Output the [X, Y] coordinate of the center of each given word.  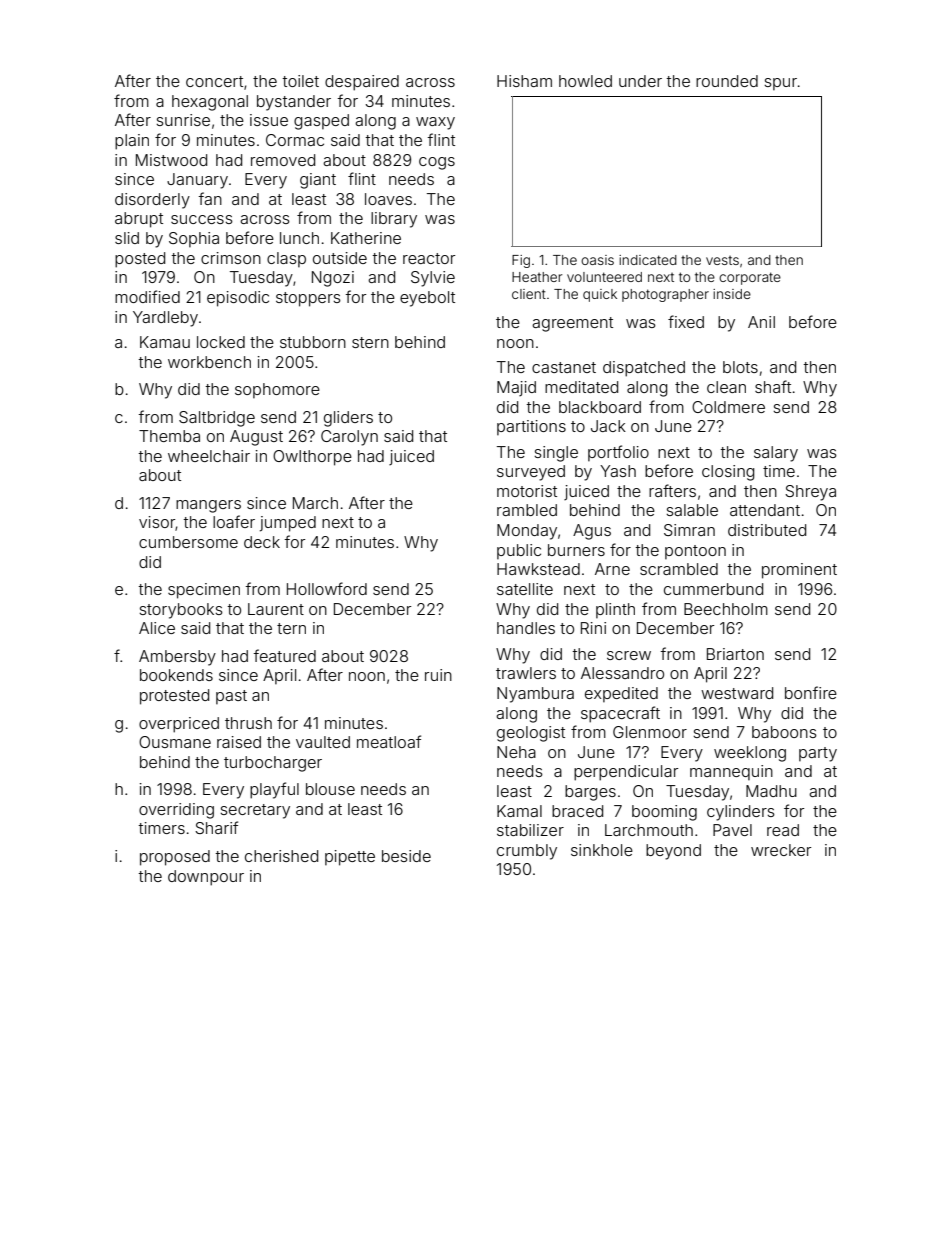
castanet [564, 367]
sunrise [183, 120]
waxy [435, 123]
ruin [438, 675]
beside [406, 856]
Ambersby [177, 658]
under [640, 81]
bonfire [811, 692]
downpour [206, 878]
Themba [169, 436]
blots [740, 367]
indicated [648, 260]
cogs [437, 163]
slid [127, 238]
